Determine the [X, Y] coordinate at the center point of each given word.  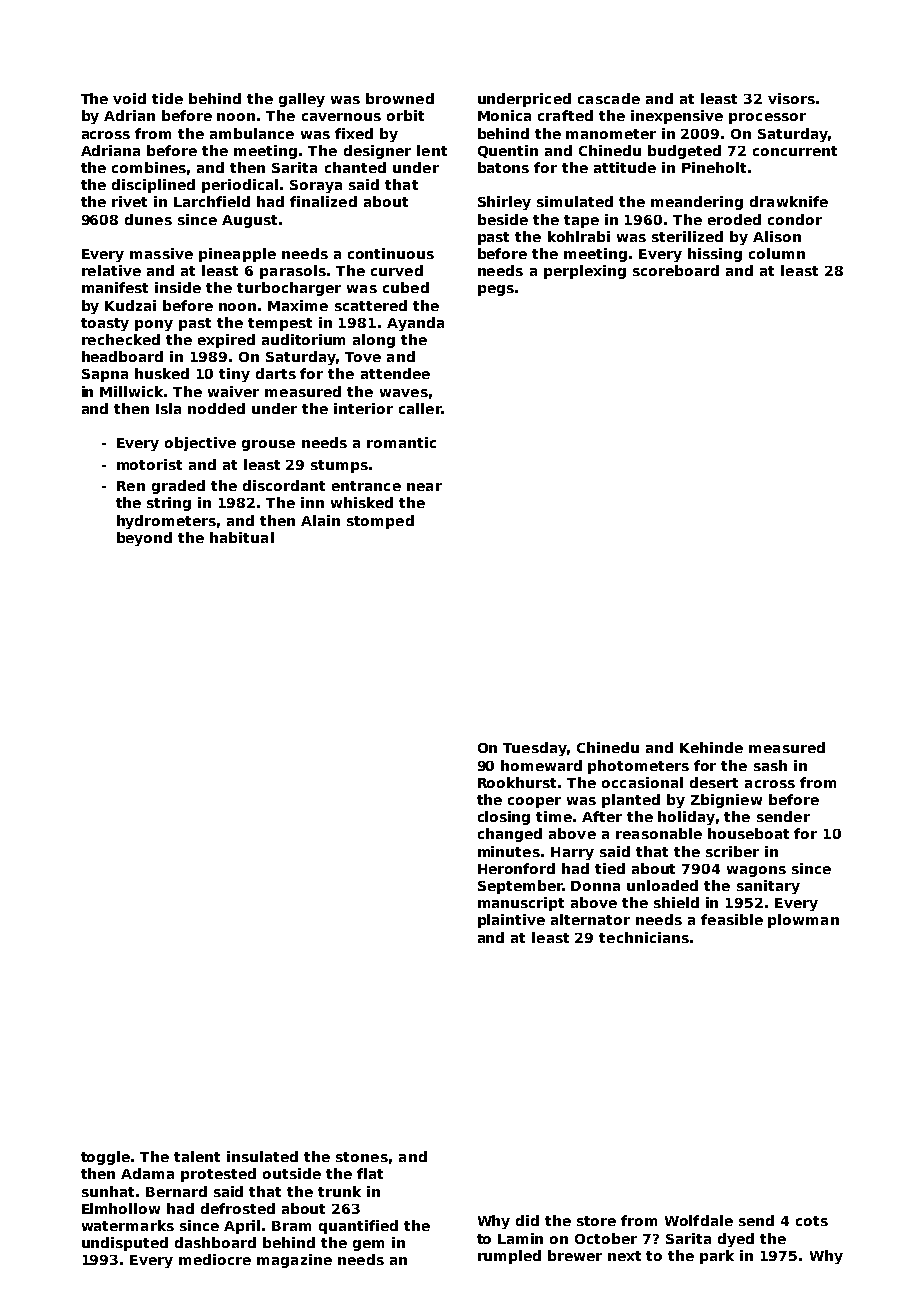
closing [504, 818]
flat [370, 1173]
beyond [144, 539]
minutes [509, 851]
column [777, 253]
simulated [575, 201]
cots [812, 1221]
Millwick [131, 391]
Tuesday [535, 749]
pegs [496, 290]
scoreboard [676, 270]
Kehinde [711, 747]
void [129, 98]
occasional [642, 782]
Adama [147, 1173]
